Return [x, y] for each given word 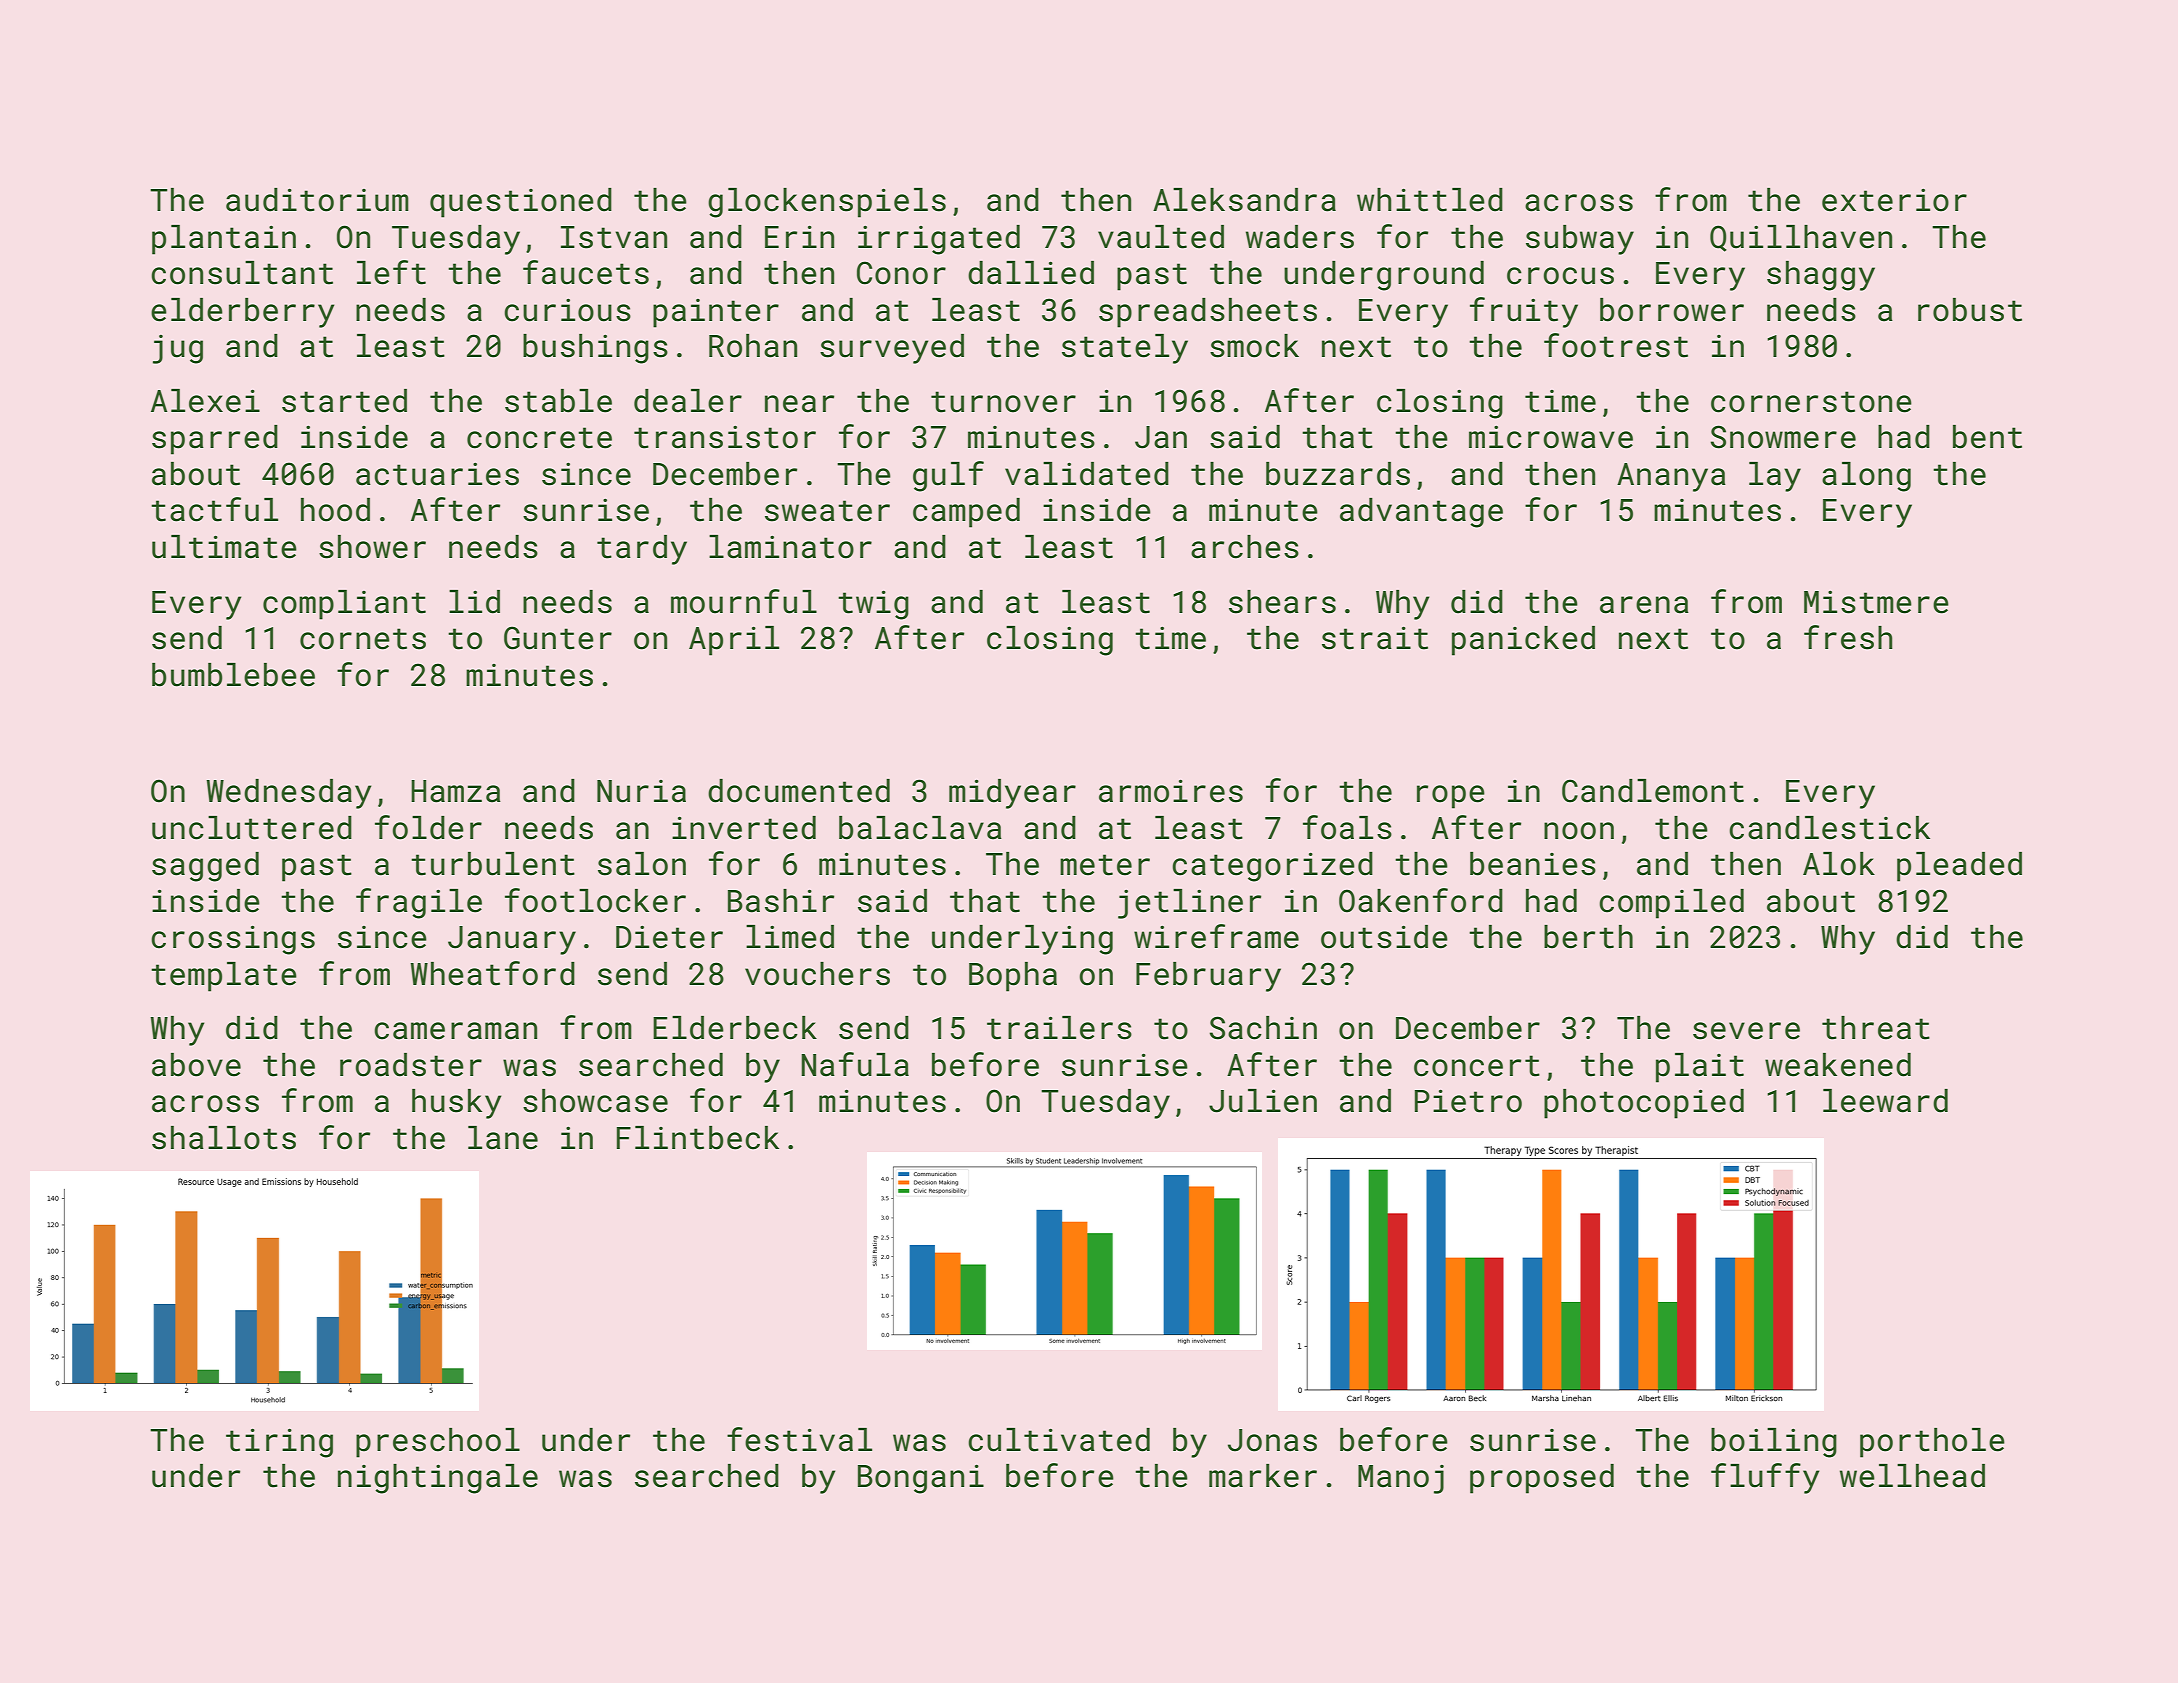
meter [1105, 865]
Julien [1263, 1101]
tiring [279, 1443]
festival [799, 1439]
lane [503, 1138]
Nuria [641, 791]
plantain [224, 240]
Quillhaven [1801, 238]
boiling [1774, 1443]
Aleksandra [1244, 200]
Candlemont [1653, 791]
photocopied [1644, 1104]
